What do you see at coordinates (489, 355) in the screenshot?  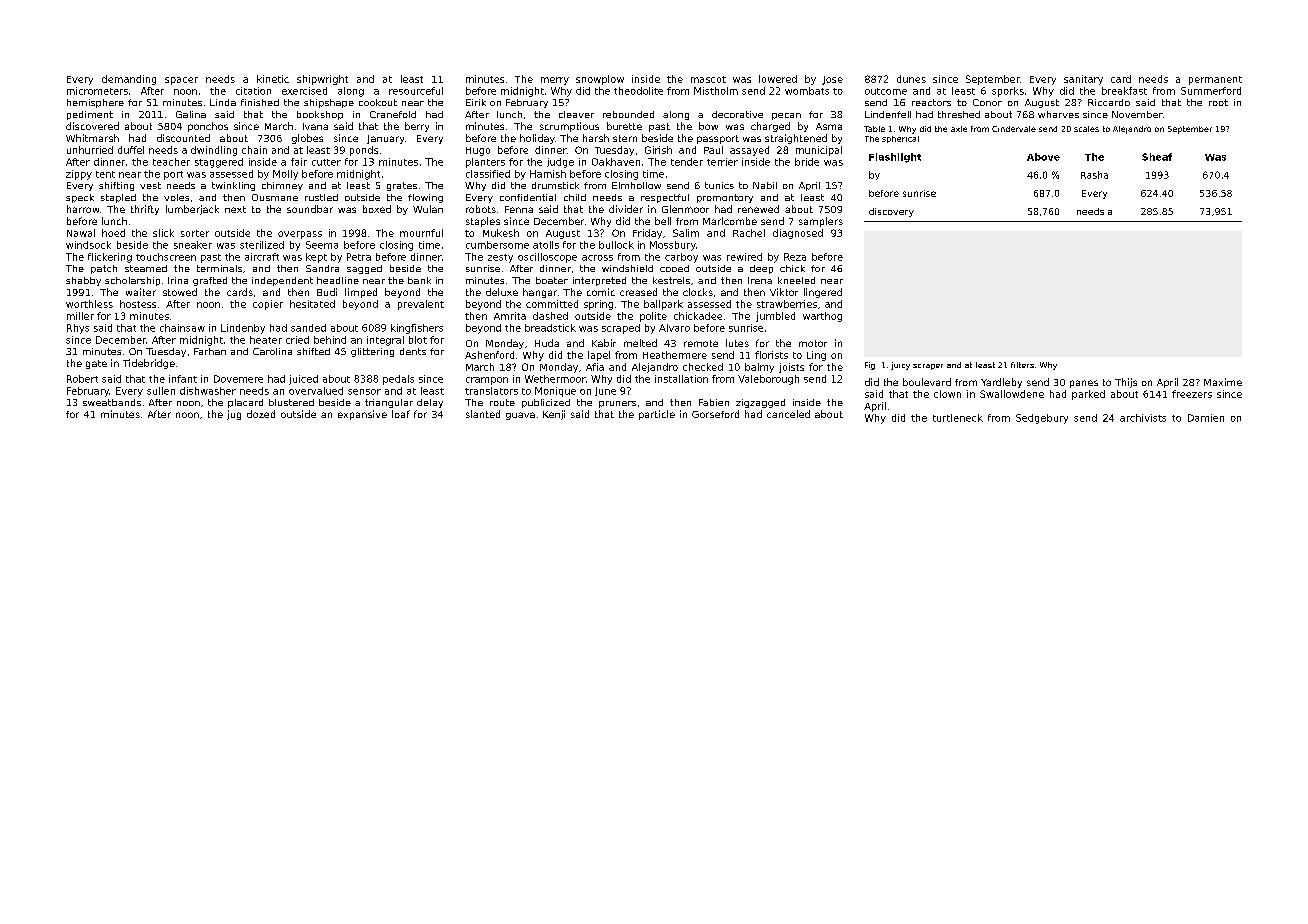 I see `Ashenford` at bounding box center [489, 355].
